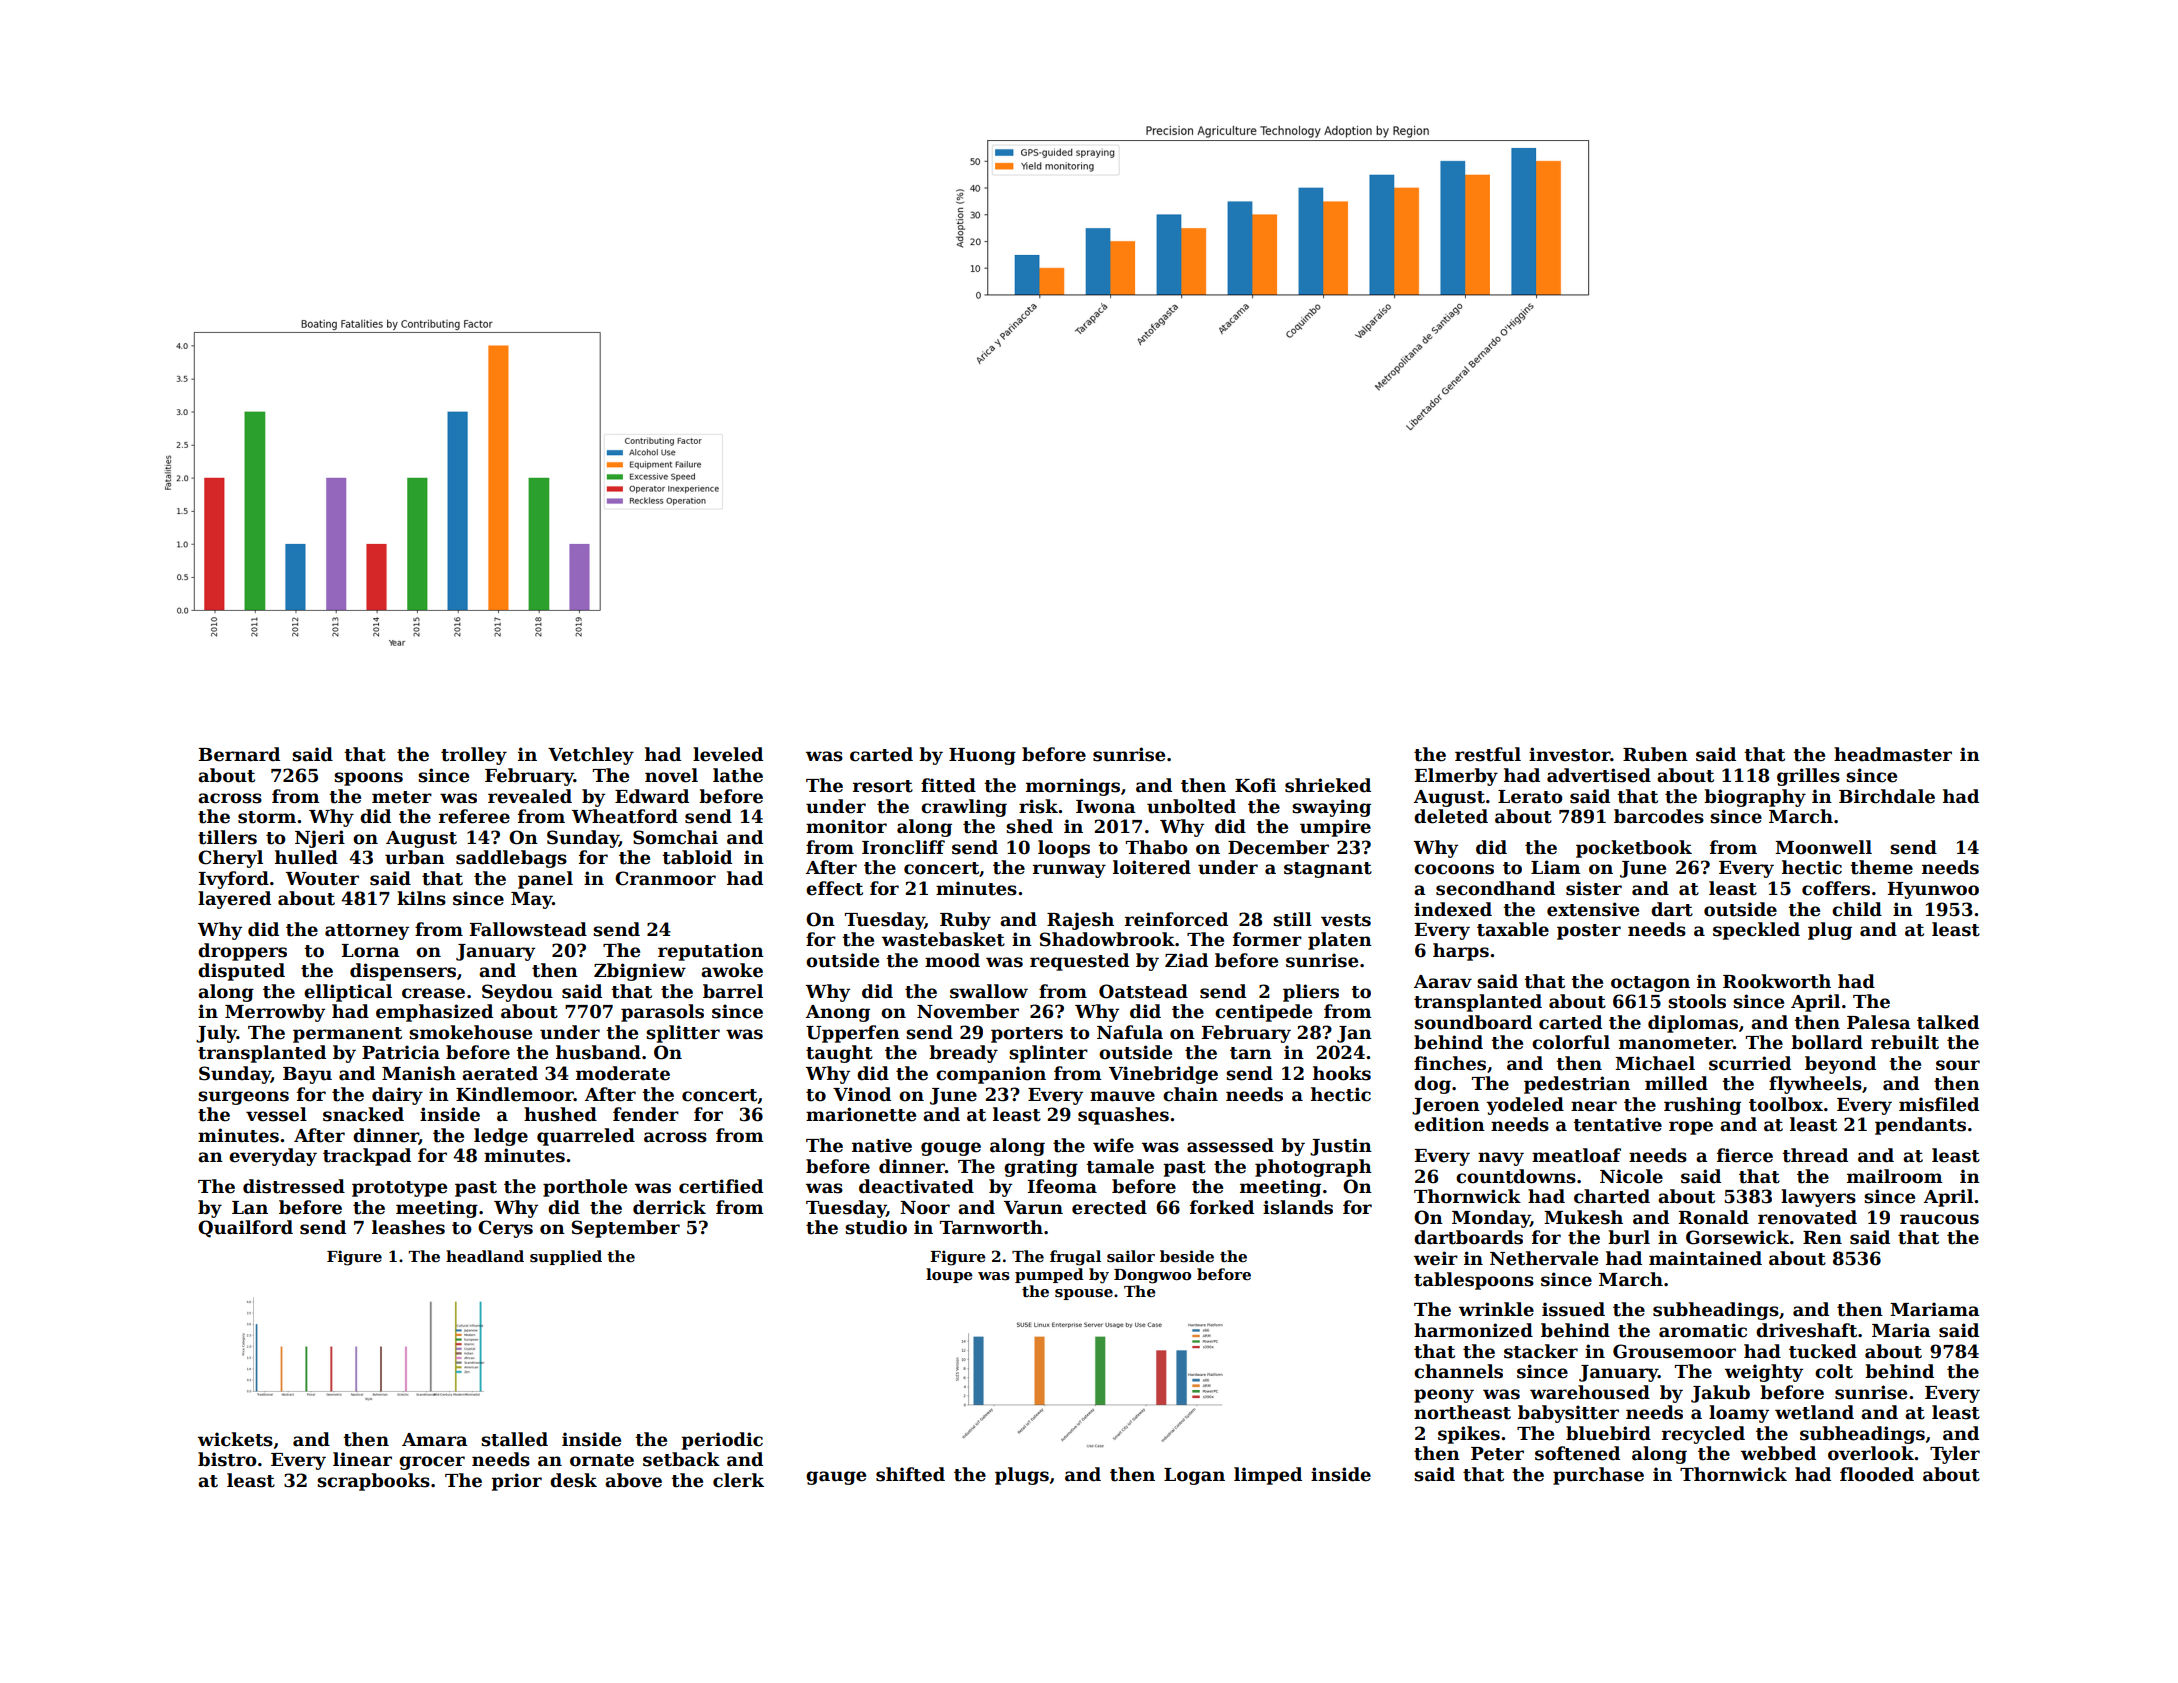  What do you see at coordinates (1194, 1476) in the screenshot?
I see `Logan` at bounding box center [1194, 1476].
